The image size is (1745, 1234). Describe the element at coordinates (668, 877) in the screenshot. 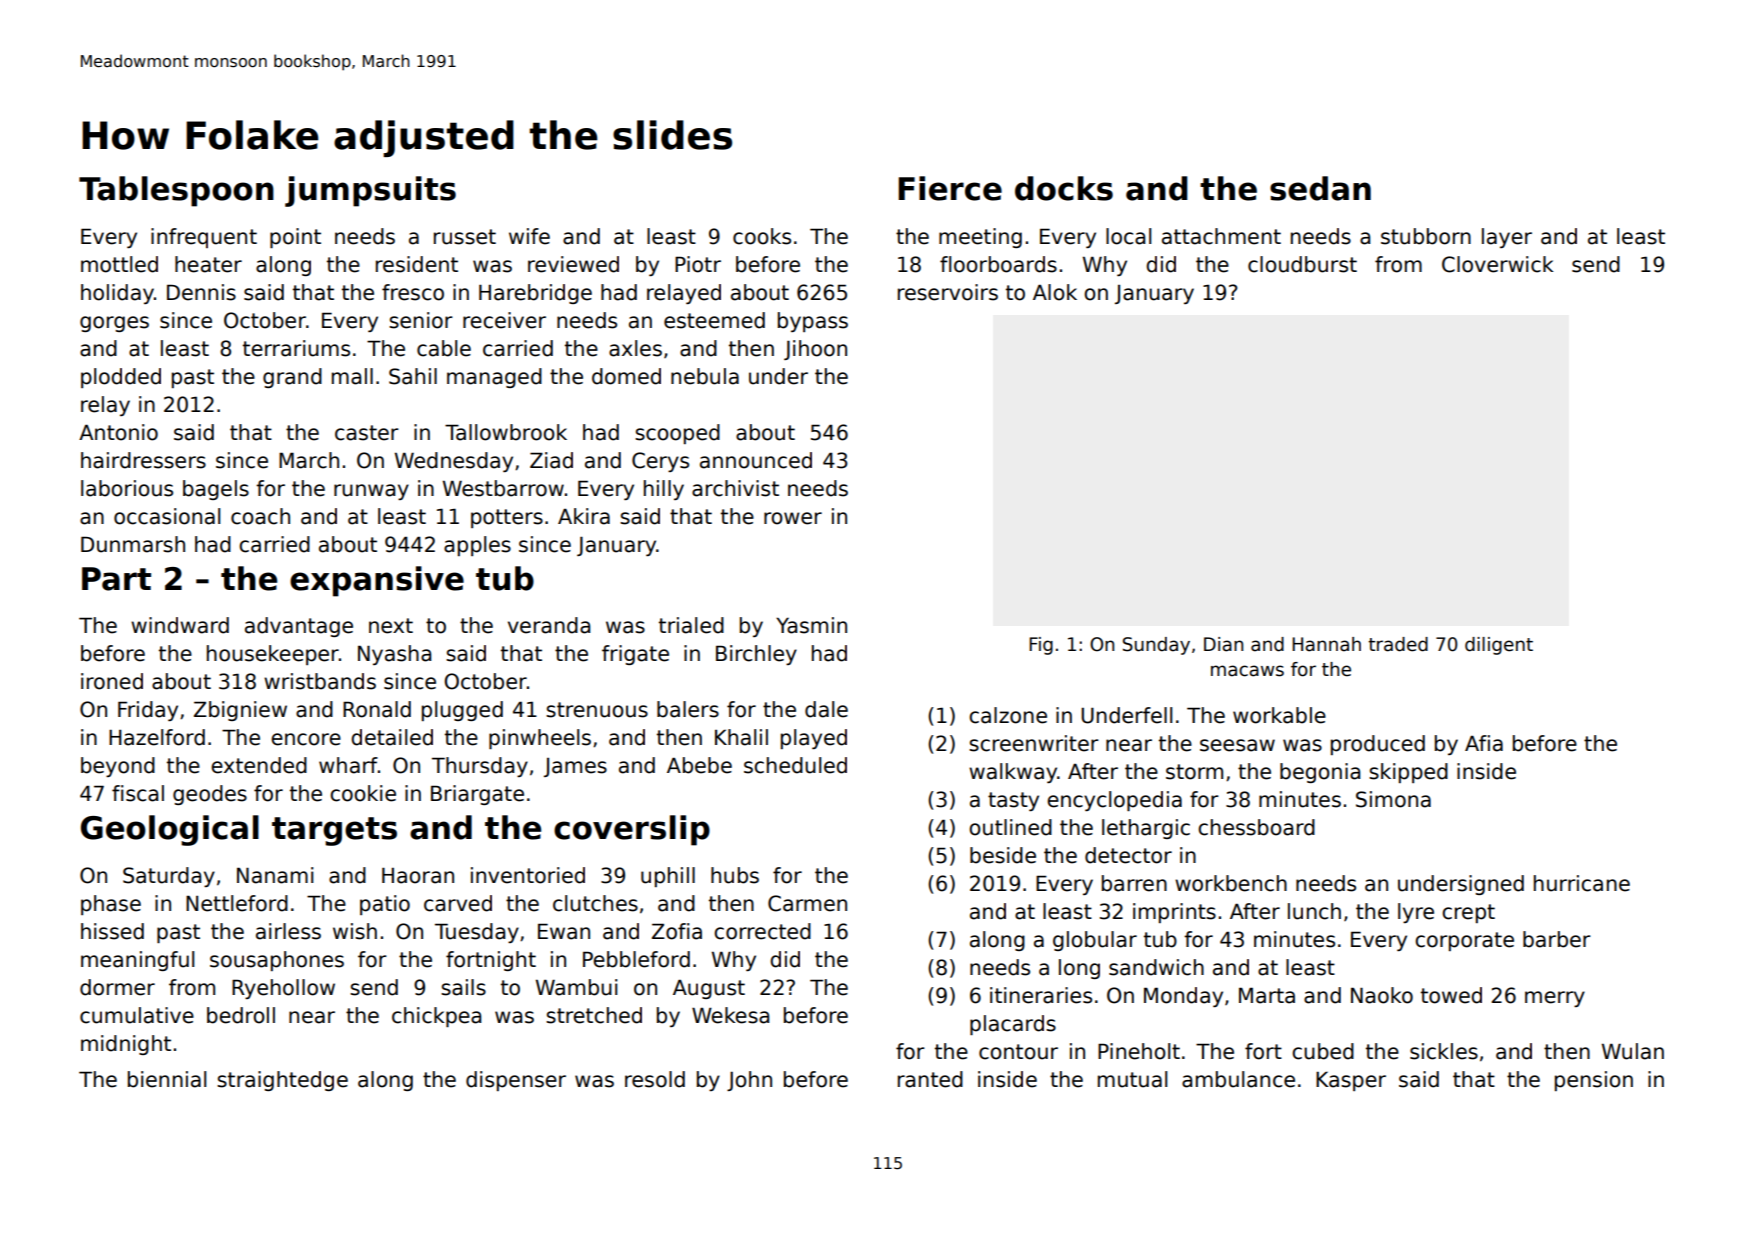

I see `uphill` at that location.
